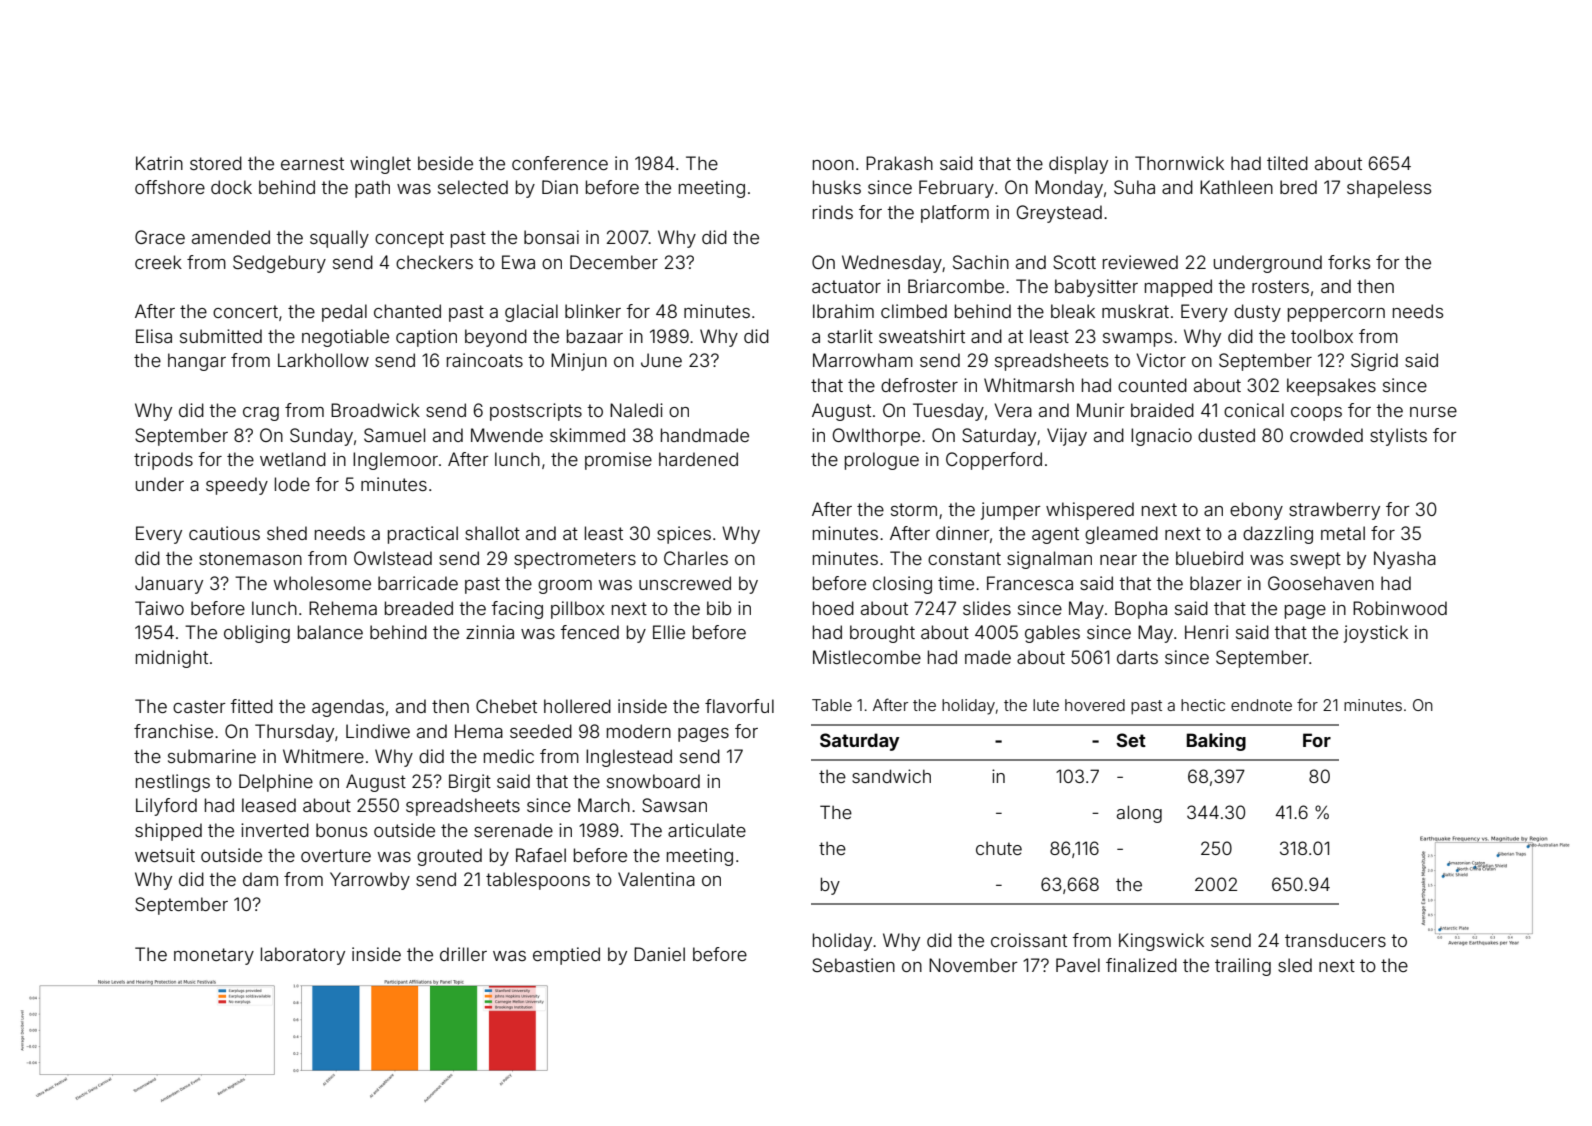 This screenshot has height=1126, width=1592. Describe the element at coordinates (159, 163) in the screenshot. I see `Katrin` at that location.
